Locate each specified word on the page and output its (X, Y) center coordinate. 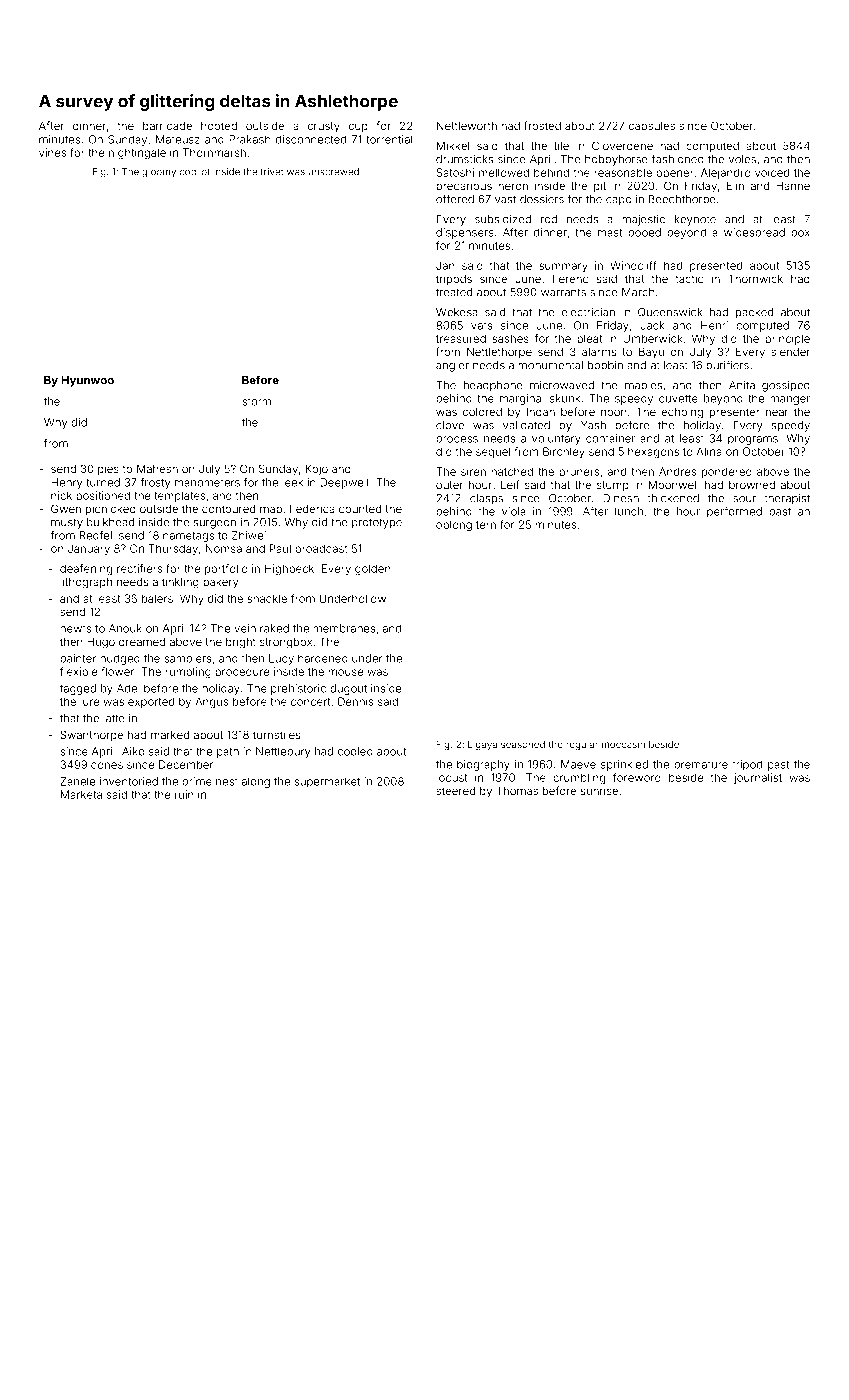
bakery (220, 583)
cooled (355, 751)
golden (372, 569)
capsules (652, 127)
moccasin (623, 744)
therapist (787, 499)
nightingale (137, 153)
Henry (67, 483)
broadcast (321, 548)
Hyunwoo (87, 381)
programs (753, 440)
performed (734, 512)
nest (227, 782)
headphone (493, 386)
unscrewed (334, 172)
